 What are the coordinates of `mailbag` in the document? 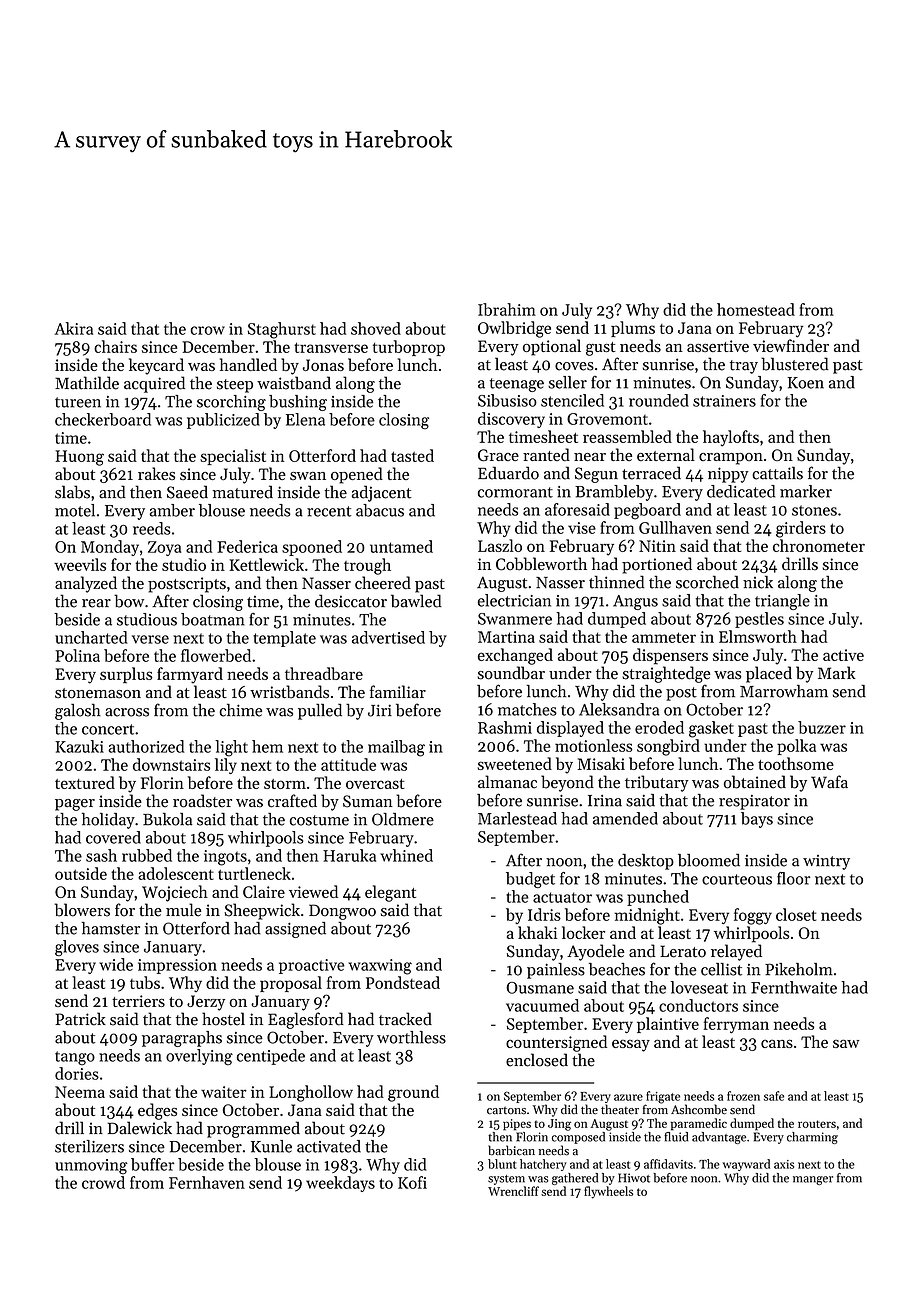 It's located at (396, 748).
